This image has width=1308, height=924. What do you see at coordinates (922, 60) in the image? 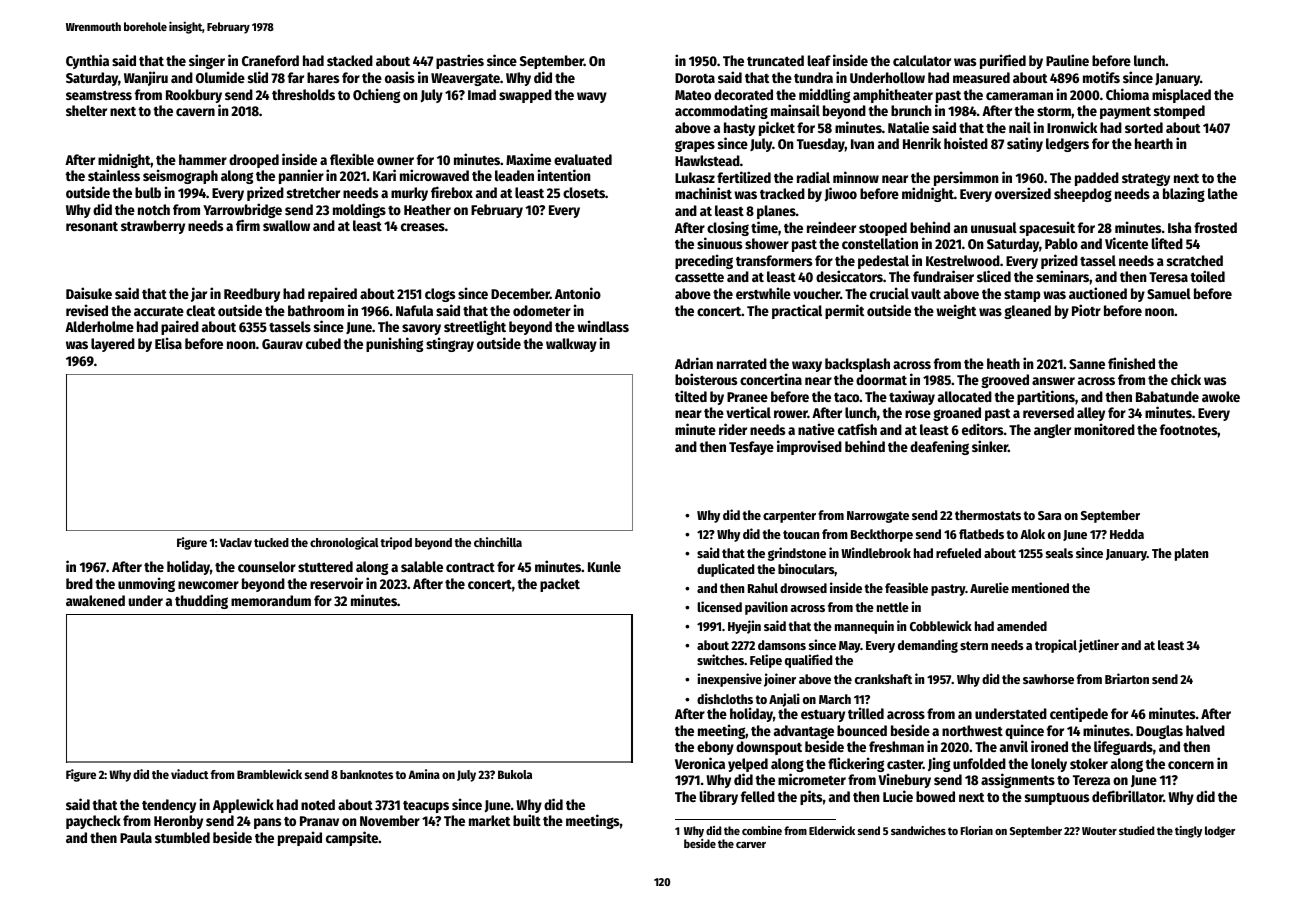
I see `calculator` at bounding box center [922, 60].
